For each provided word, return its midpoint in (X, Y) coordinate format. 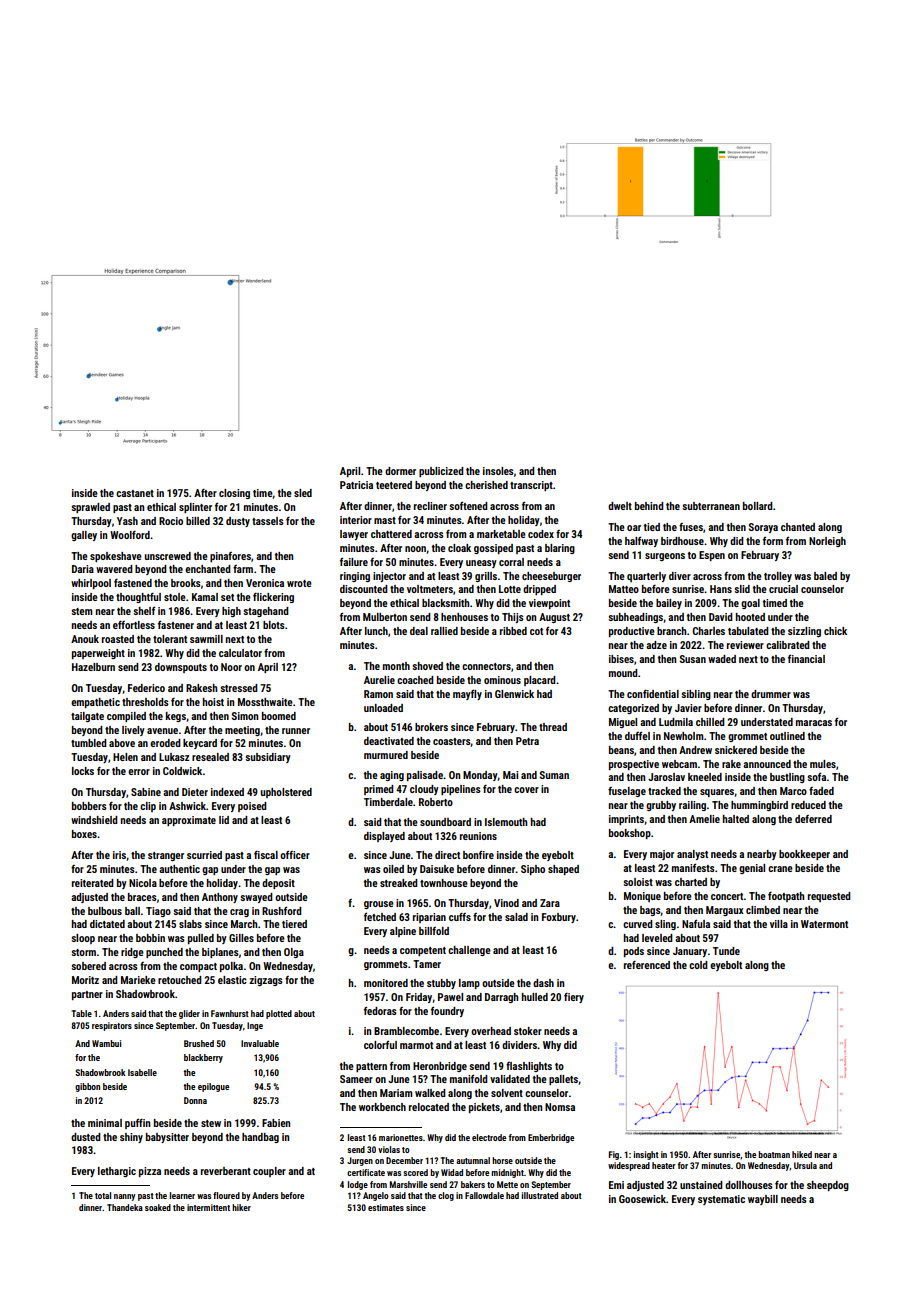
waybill (763, 1200)
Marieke (138, 980)
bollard (758, 506)
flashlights (529, 1067)
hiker (241, 1207)
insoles (498, 471)
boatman (774, 1154)
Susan (693, 659)
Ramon (378, 694)
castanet (135, 493)
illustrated (540, 1195)
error (139, 772)
